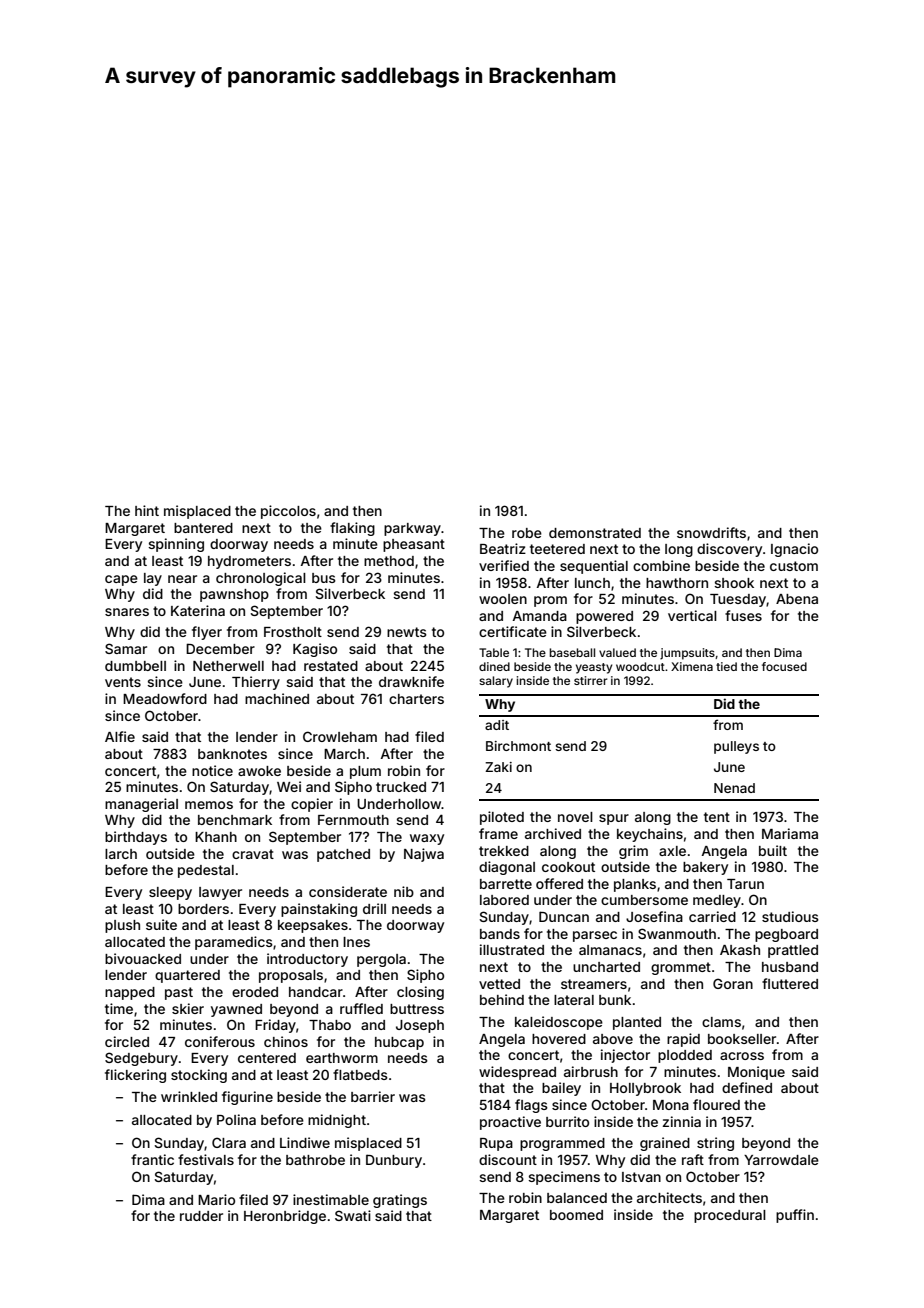  I want to click on pulleys, so click(736, 747).
